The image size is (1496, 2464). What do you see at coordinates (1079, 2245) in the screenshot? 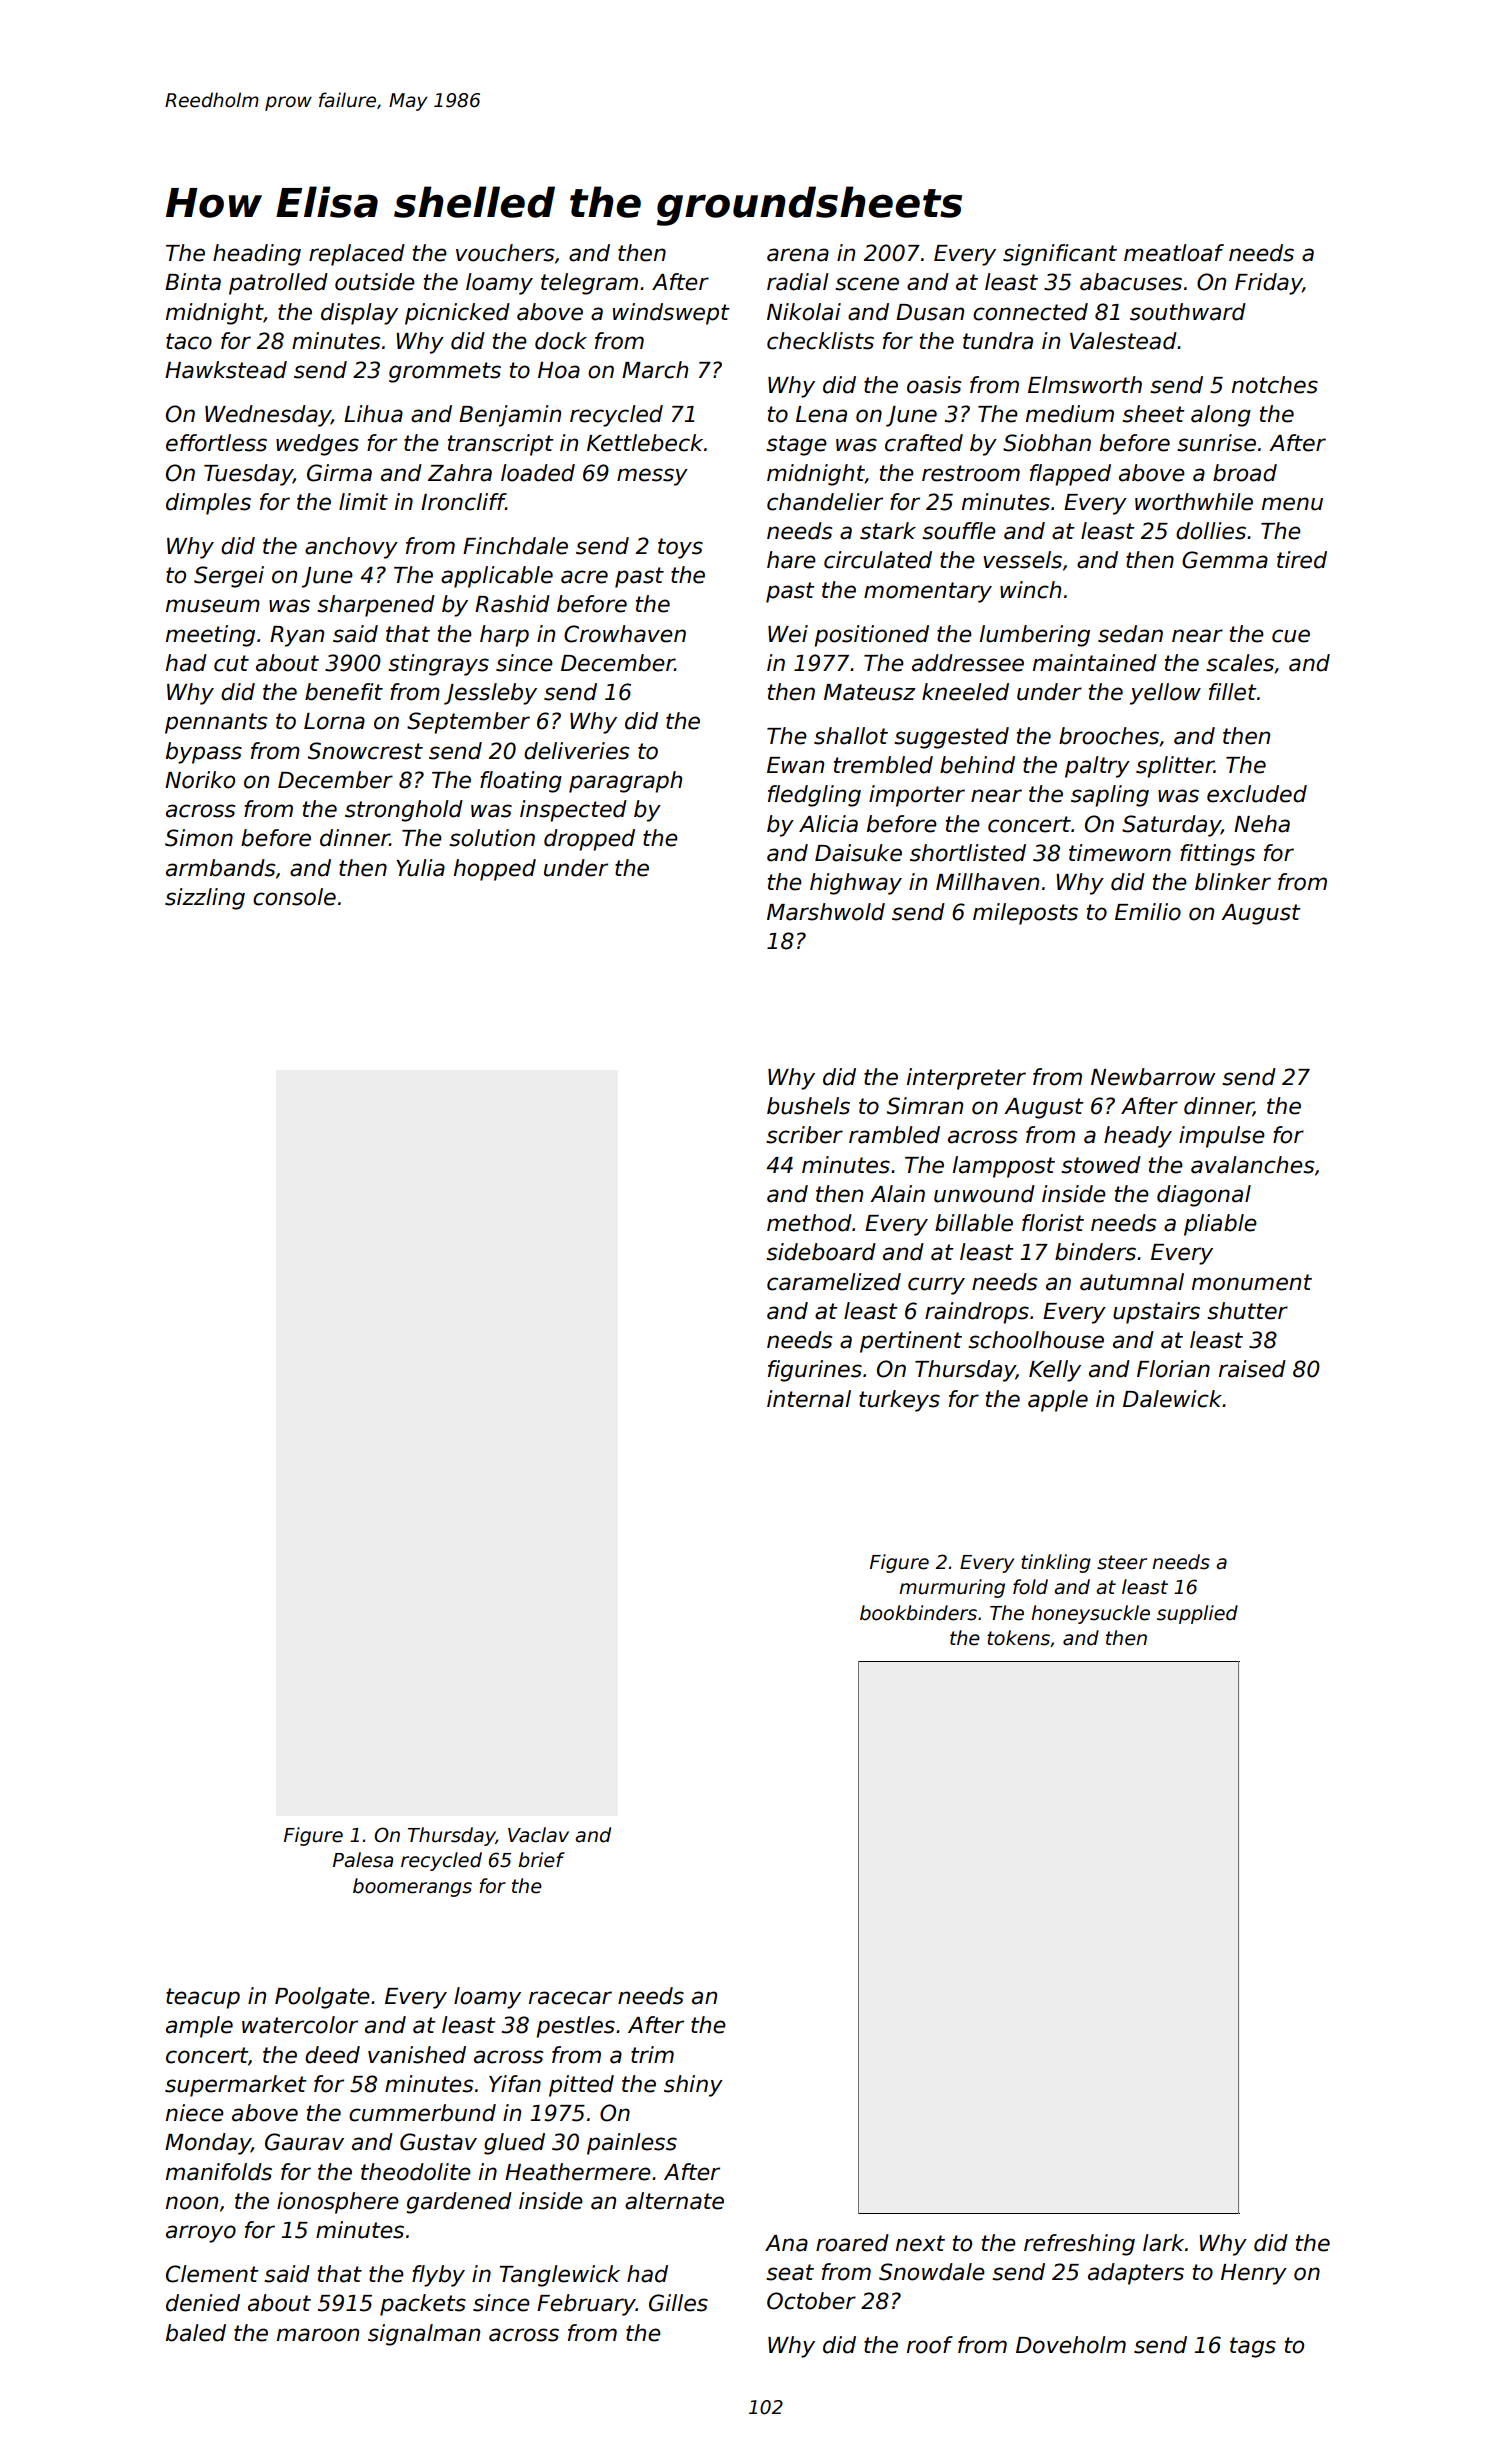
I see `refreshing` at bounding box center [1079, 2245].
